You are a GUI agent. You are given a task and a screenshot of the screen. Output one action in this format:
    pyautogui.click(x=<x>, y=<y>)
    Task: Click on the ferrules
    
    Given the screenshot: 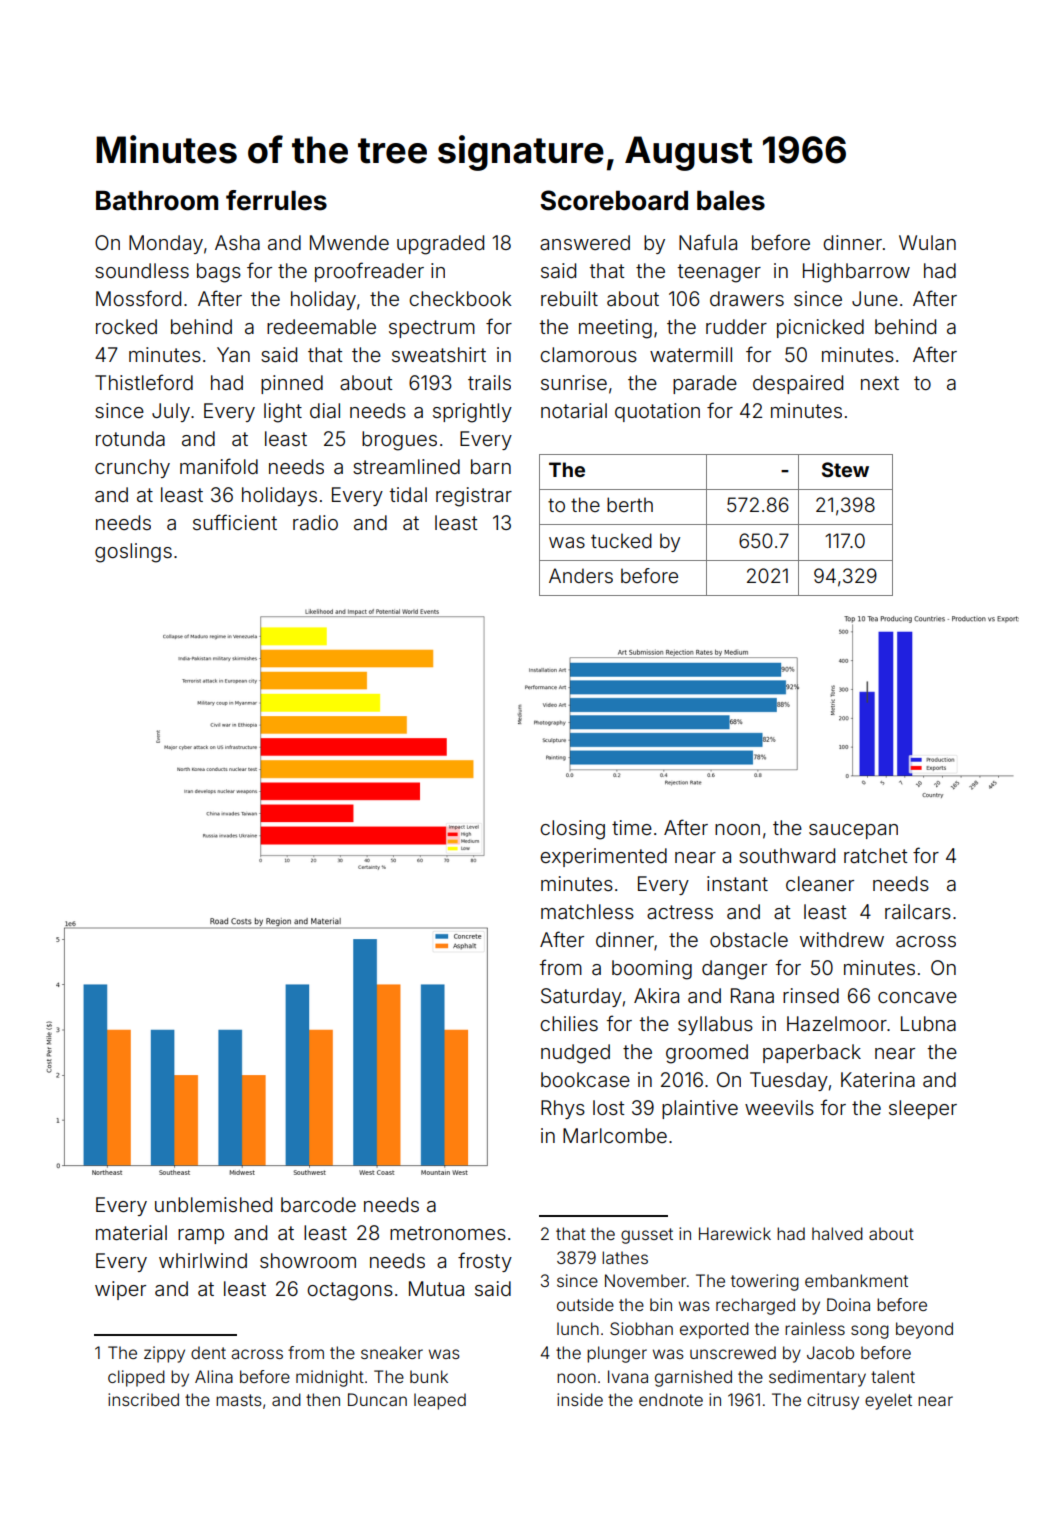 What is the action you would take?
    pyautogui.click(x=276, y=200)
